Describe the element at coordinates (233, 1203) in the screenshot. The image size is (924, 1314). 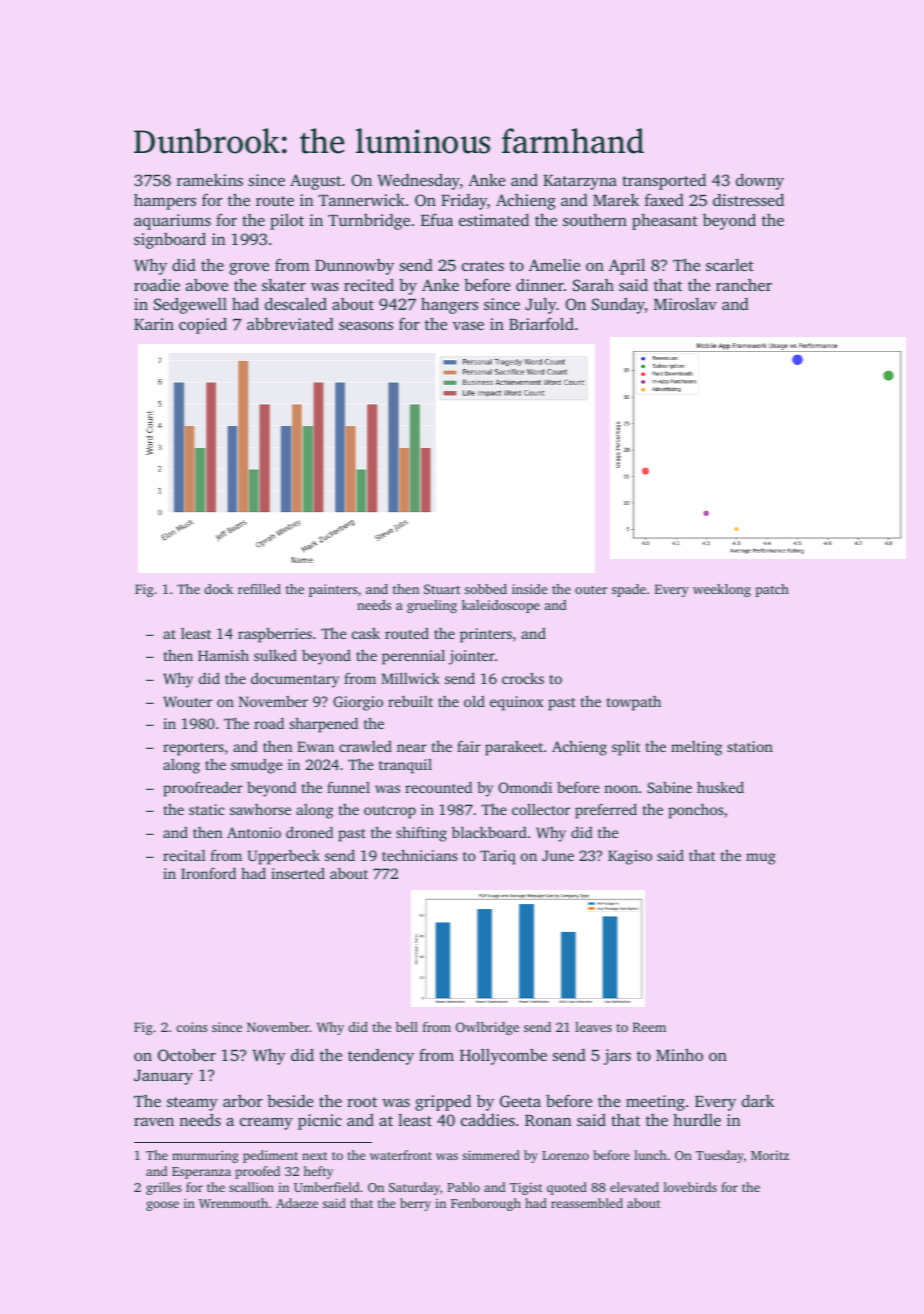
I see `Wrenmouth` at that location.
